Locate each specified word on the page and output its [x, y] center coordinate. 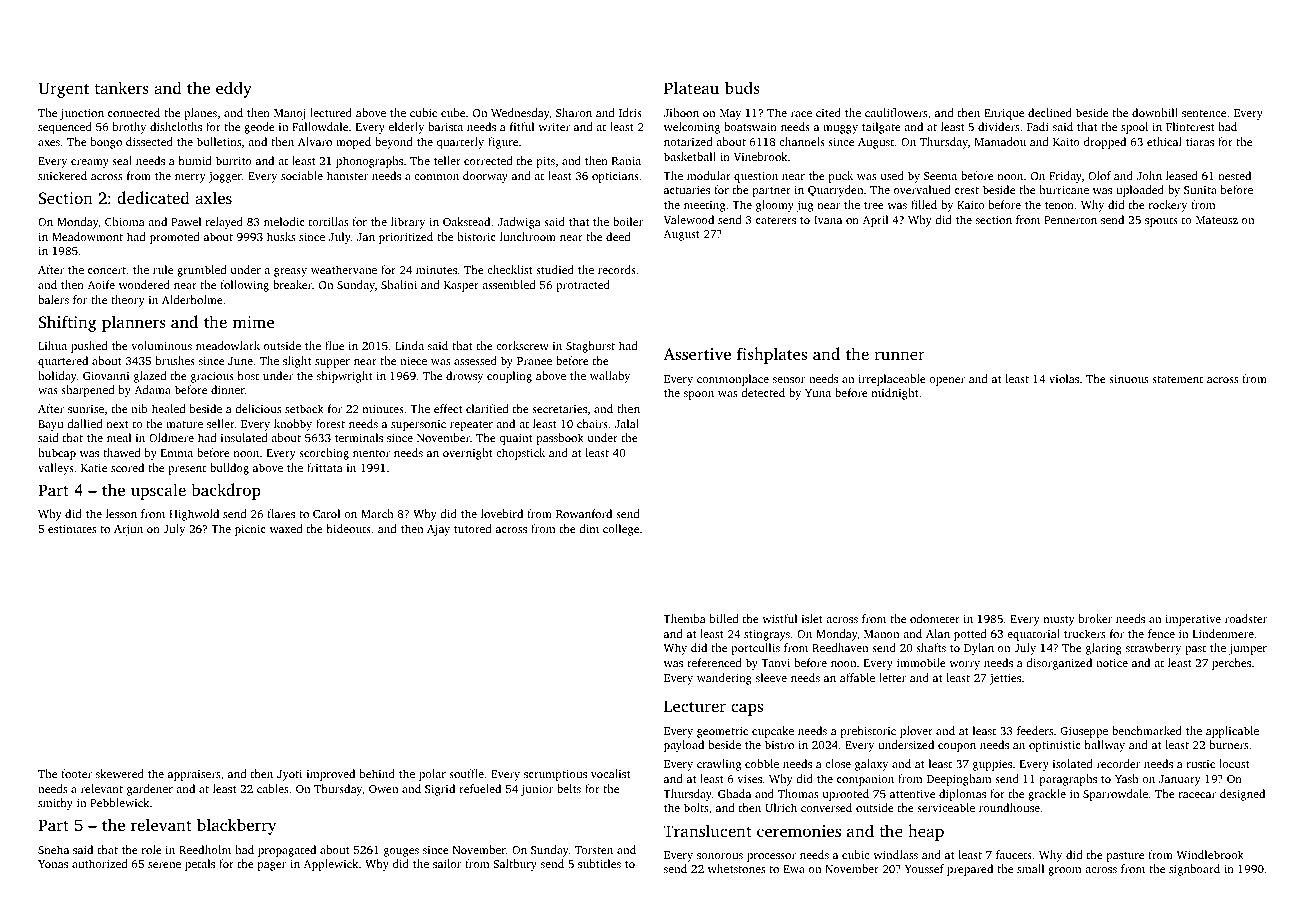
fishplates [772, 355]
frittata [325, 467]
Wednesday [520, 114]
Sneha [53, 849]
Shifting [67, 323]
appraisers [194, 775]
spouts [1161, 222]
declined [1050, 112]
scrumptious [555, 775]
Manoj [289, 114]
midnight [895, 394]
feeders [1035, 730]
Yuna [818, 393]
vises [749, 779]
